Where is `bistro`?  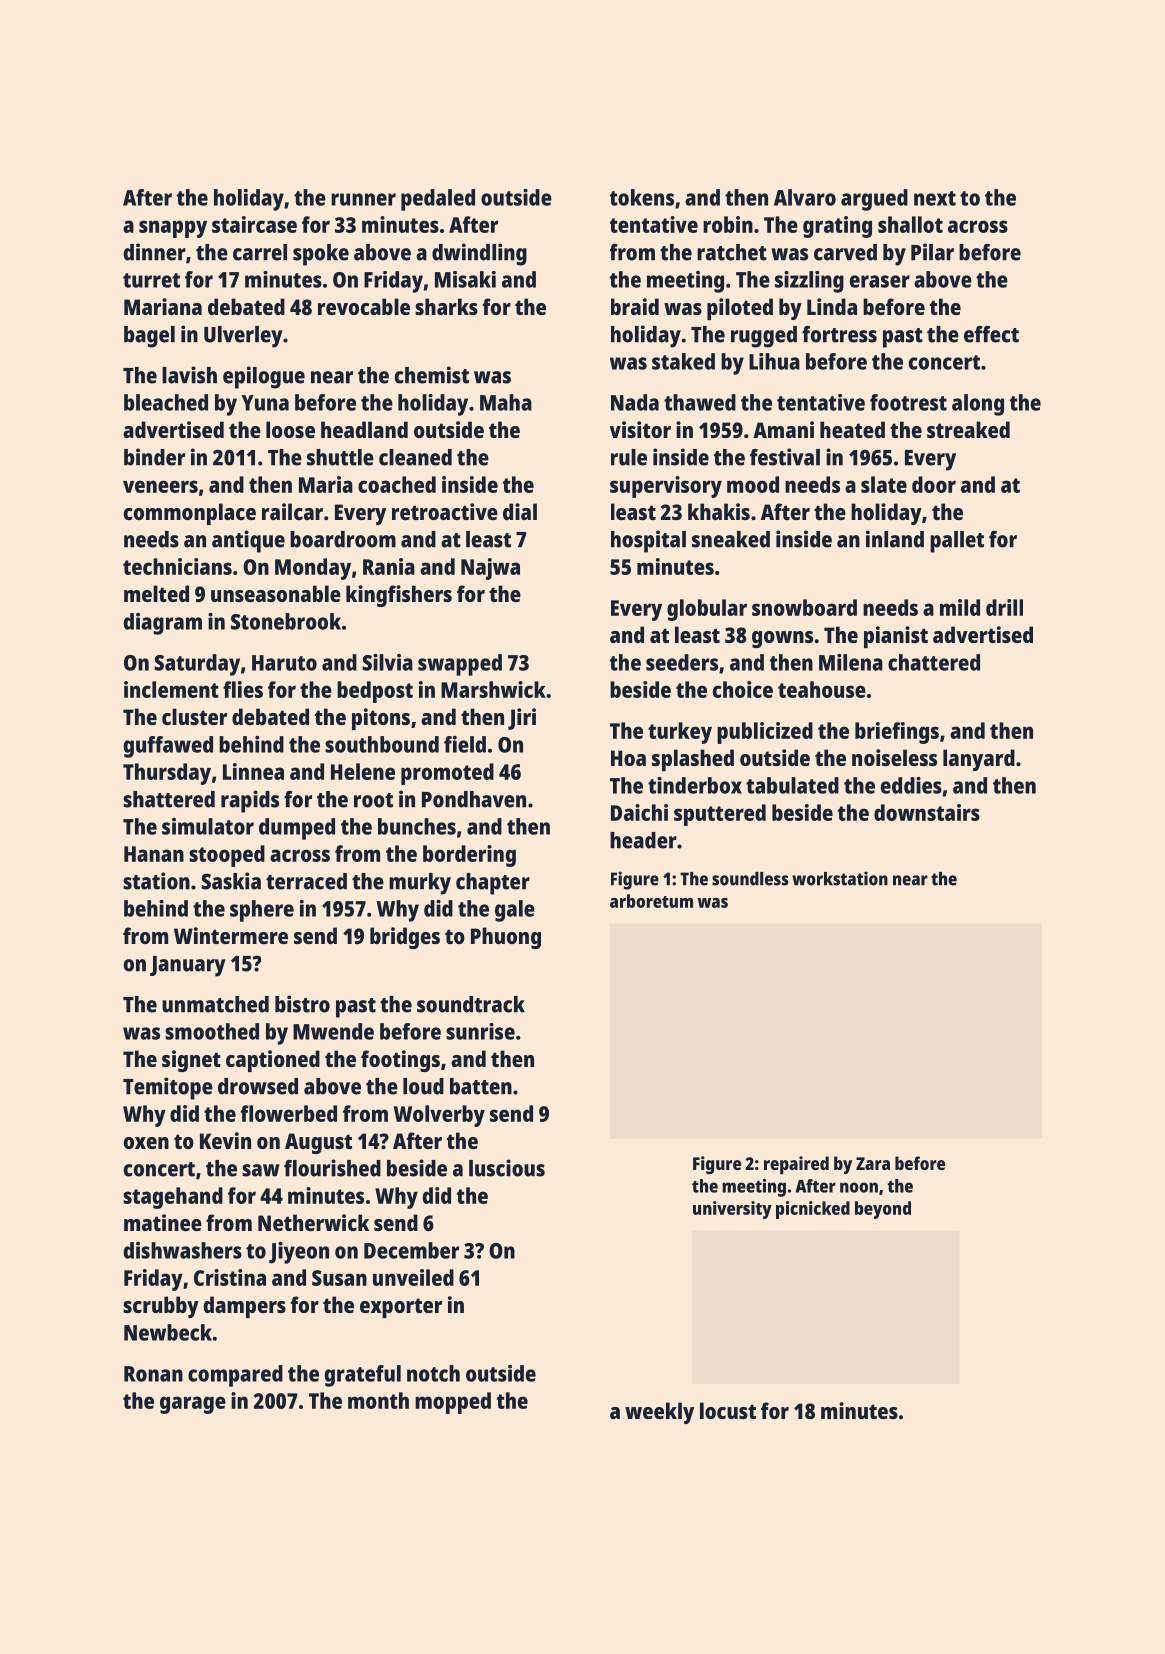 bistro is located at coordinates (302, 1004).
